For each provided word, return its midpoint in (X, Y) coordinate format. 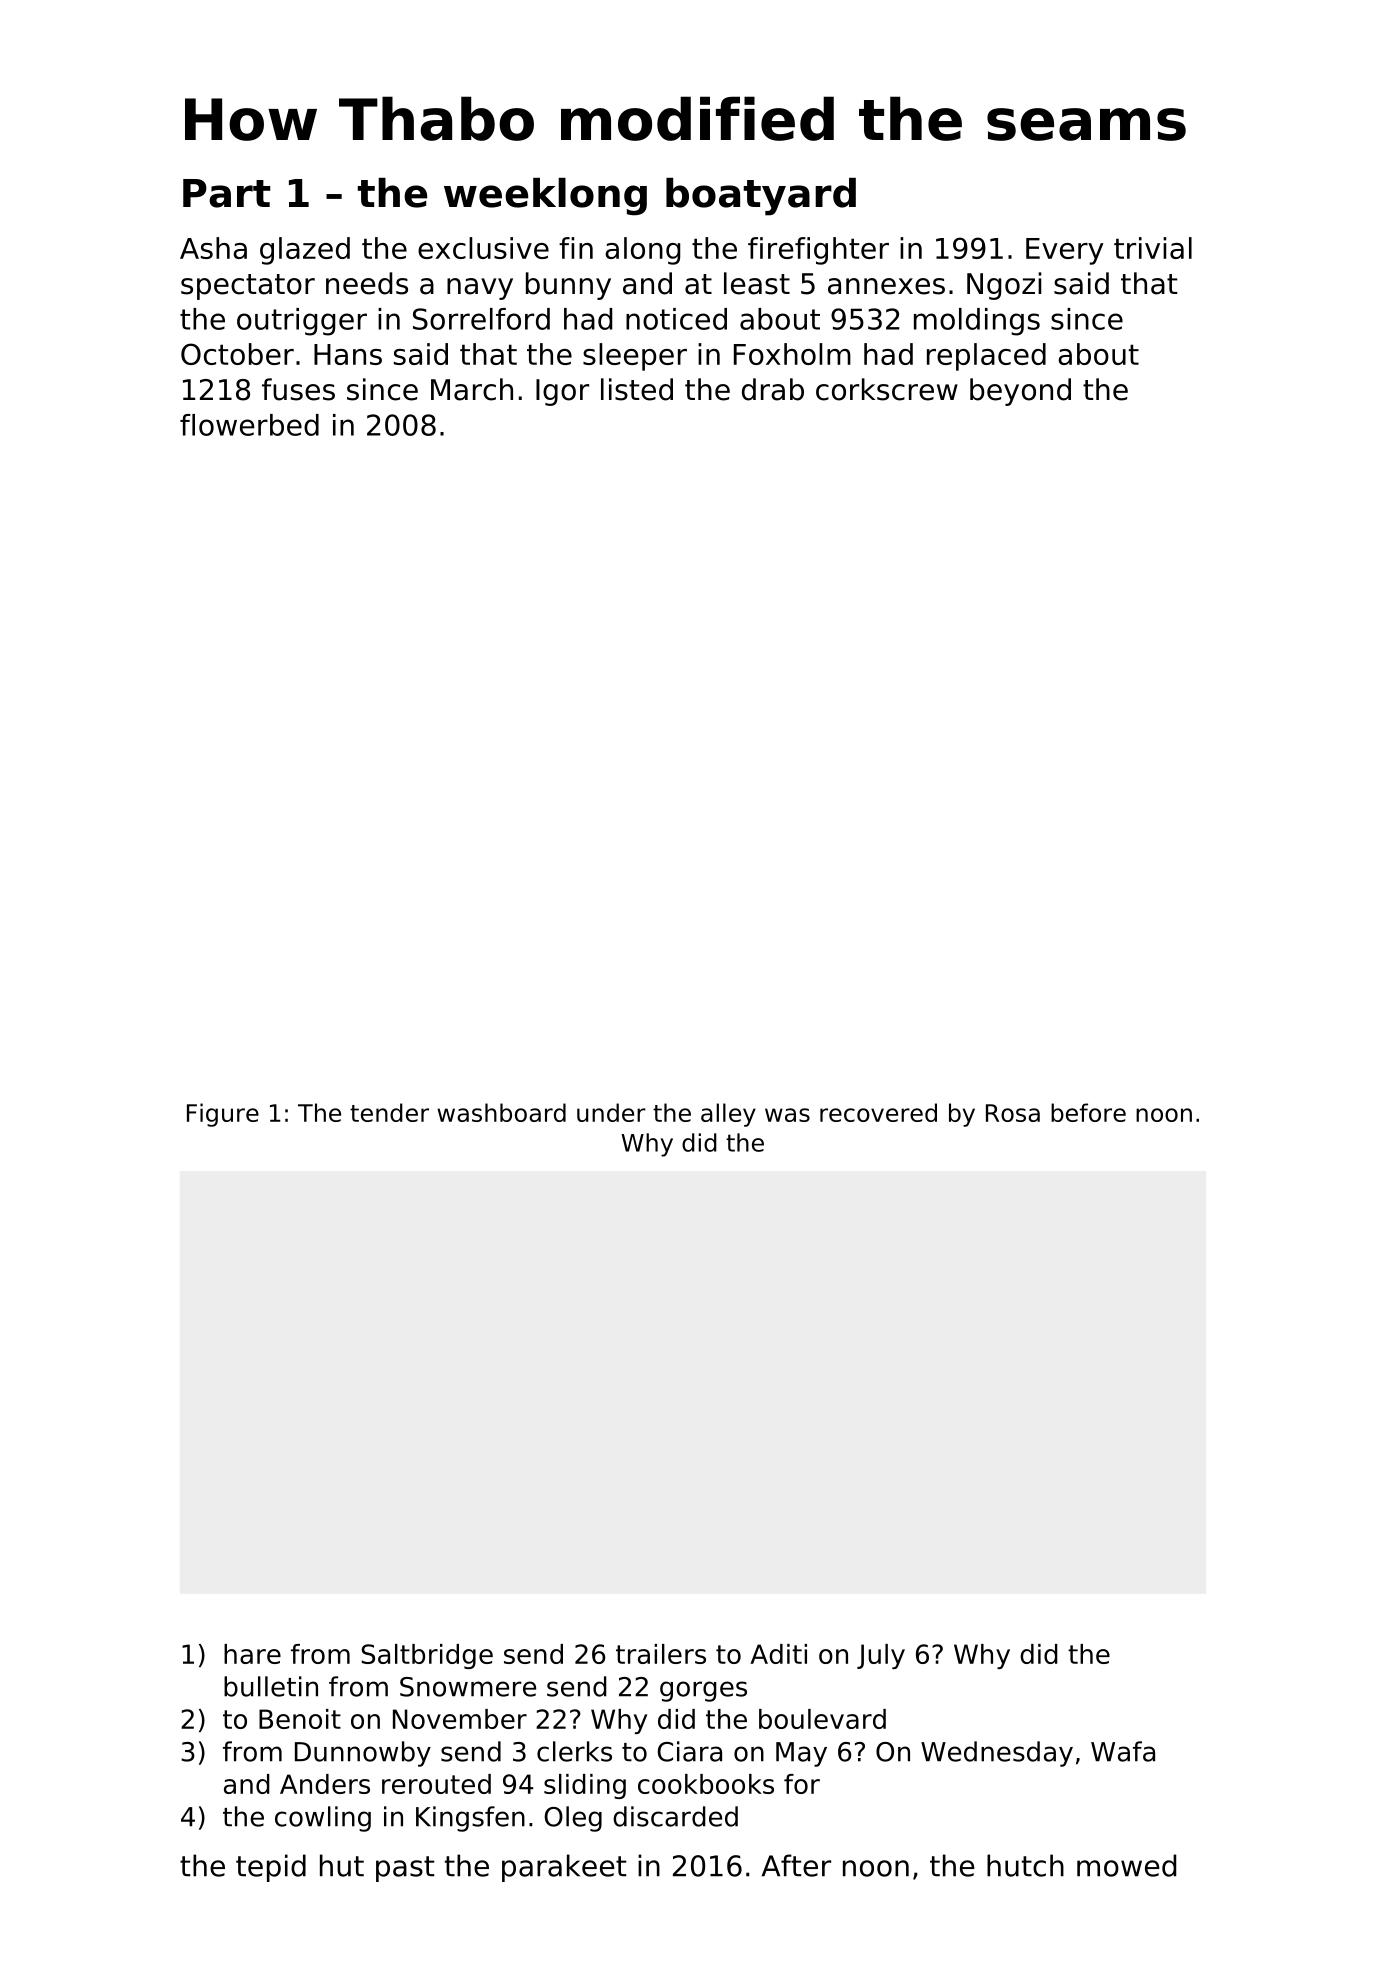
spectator (248, 287)
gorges (703, 1691)
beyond (1020, 392)
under (611, 1112)
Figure (223, 1115)
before (1088, 1112)
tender (389, 1112)
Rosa (1013, 1113)
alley (728, 1115)
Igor (562, 392)
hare (252, 1654)
